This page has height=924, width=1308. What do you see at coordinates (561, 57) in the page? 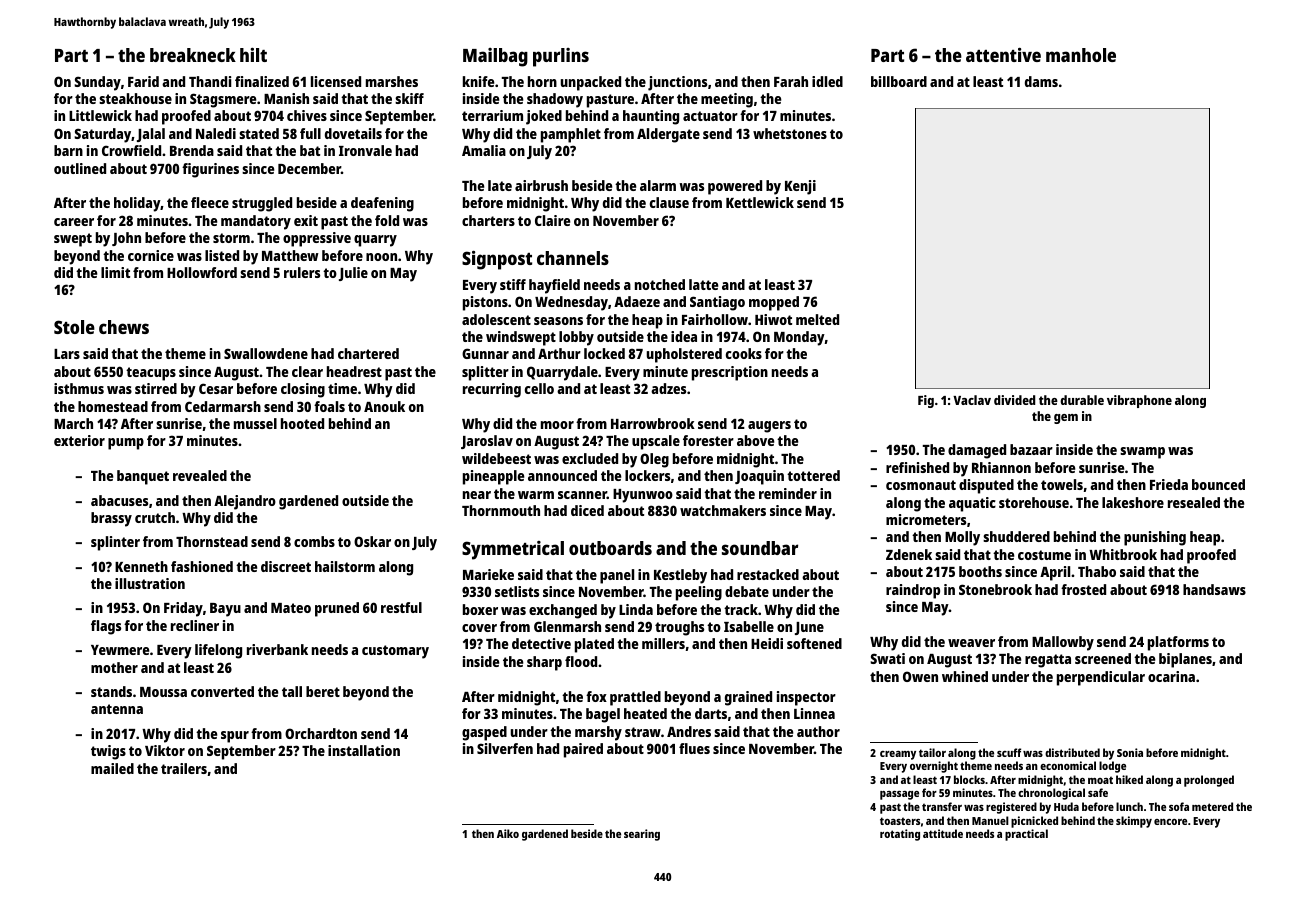
I see `purlins` at bounding box center [561, 57].
